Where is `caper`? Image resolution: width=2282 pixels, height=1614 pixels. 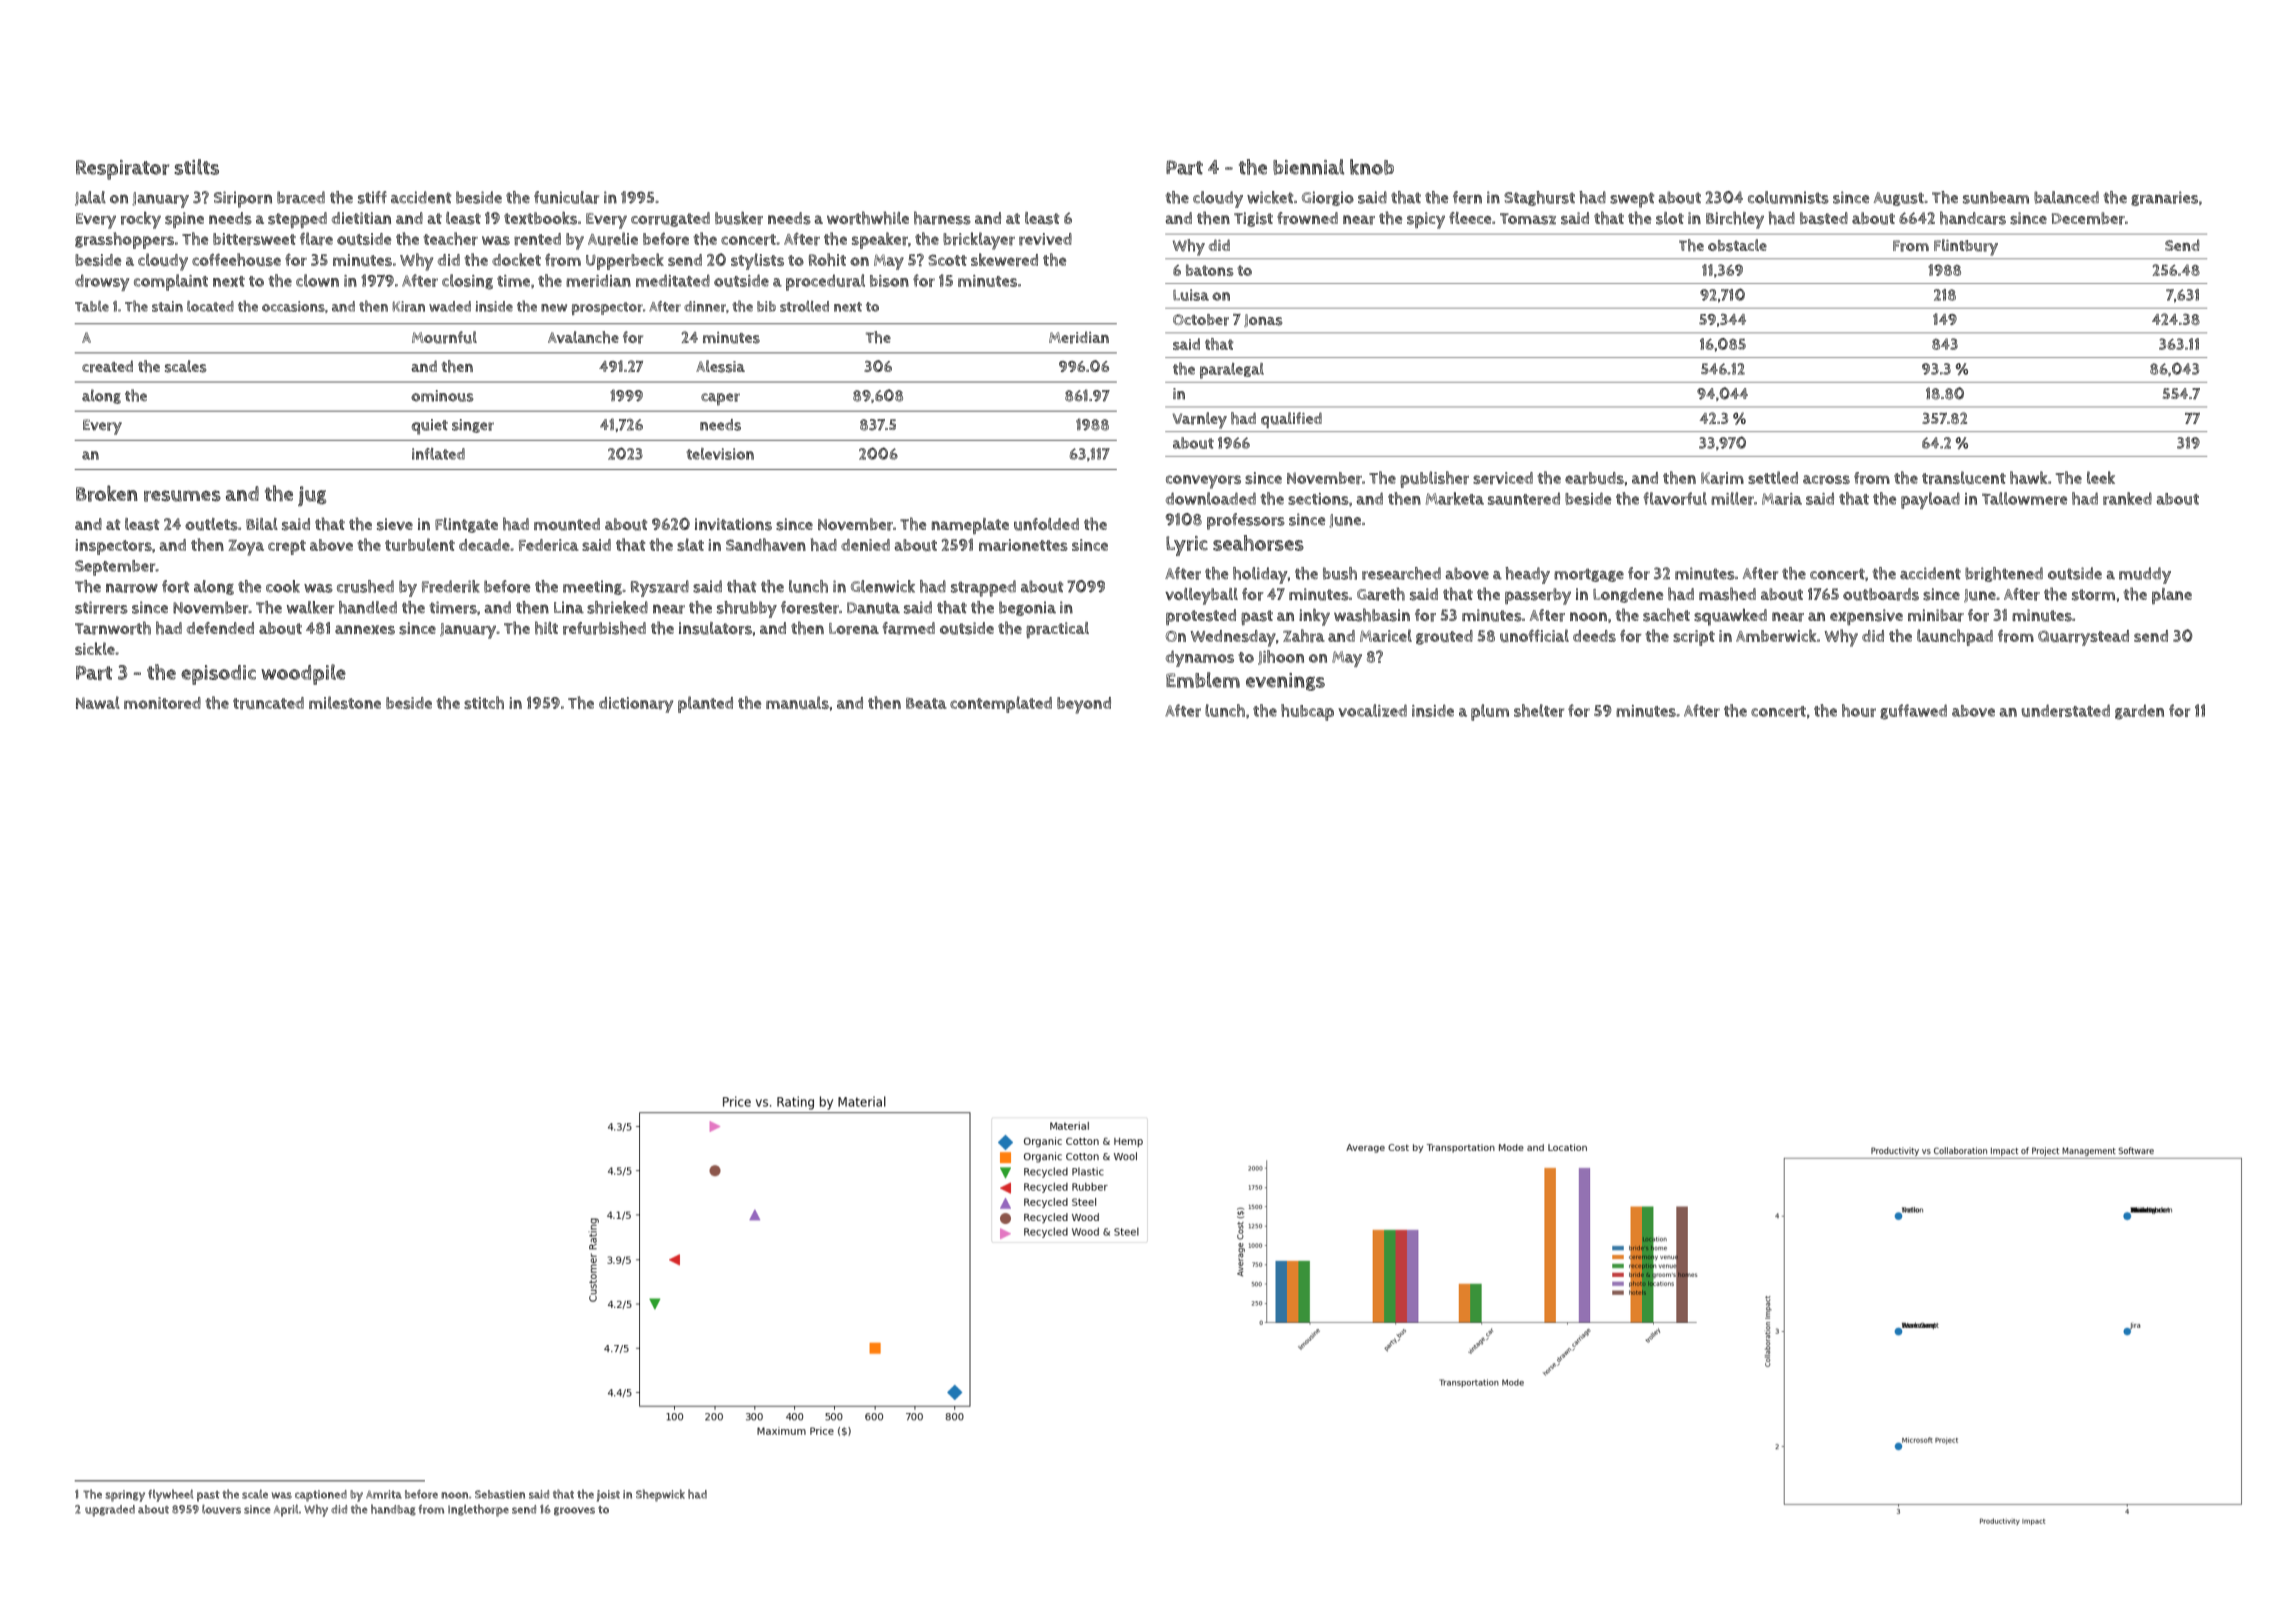 caper is located at coordinates (720, 399).
